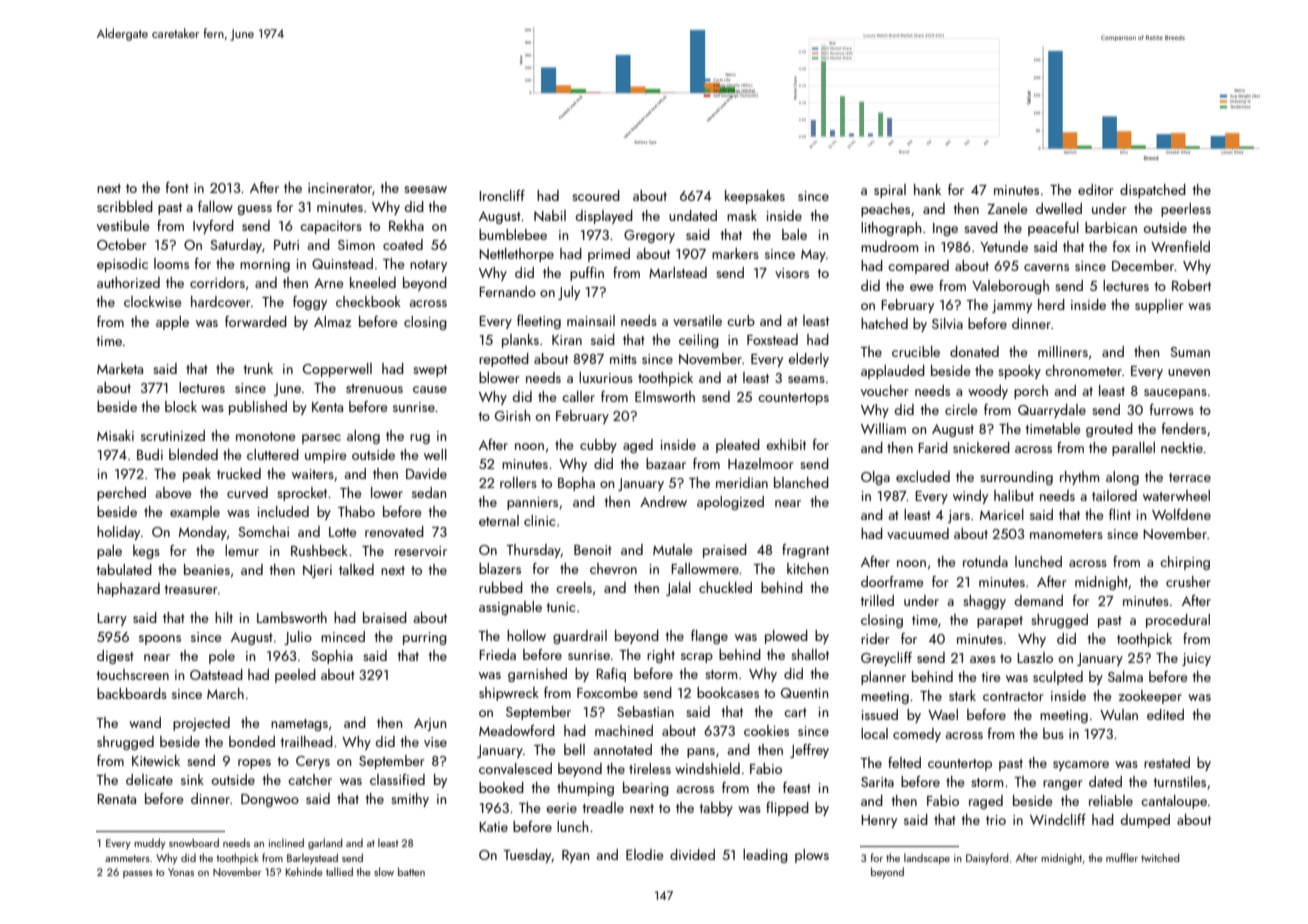 This document has height=924, width=1308. I want to click on Andrew, so click(663, 501).
